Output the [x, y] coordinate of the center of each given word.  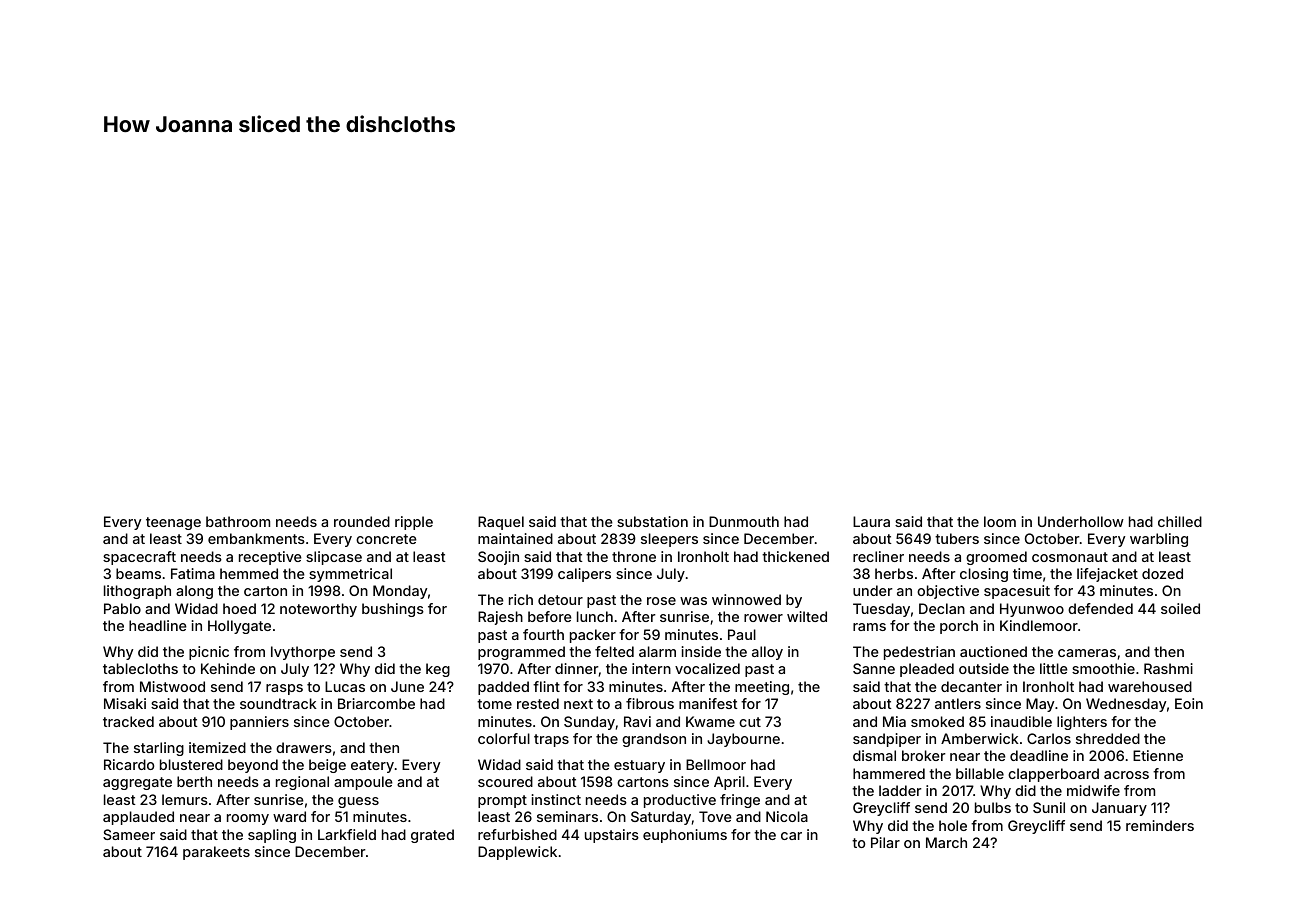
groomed [996, 558]
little [1054, 668]
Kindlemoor [1039, 625]
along [194, 592]
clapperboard [1053, 775]
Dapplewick [517, 853]
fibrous [650, 703]
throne [634, 556]
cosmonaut [1070, 557]
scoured [505, 781]
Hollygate [239, 627]
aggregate [137, 783]
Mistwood [172, 686]
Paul [742, 634]
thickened [795, 556]
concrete [386, 539]
